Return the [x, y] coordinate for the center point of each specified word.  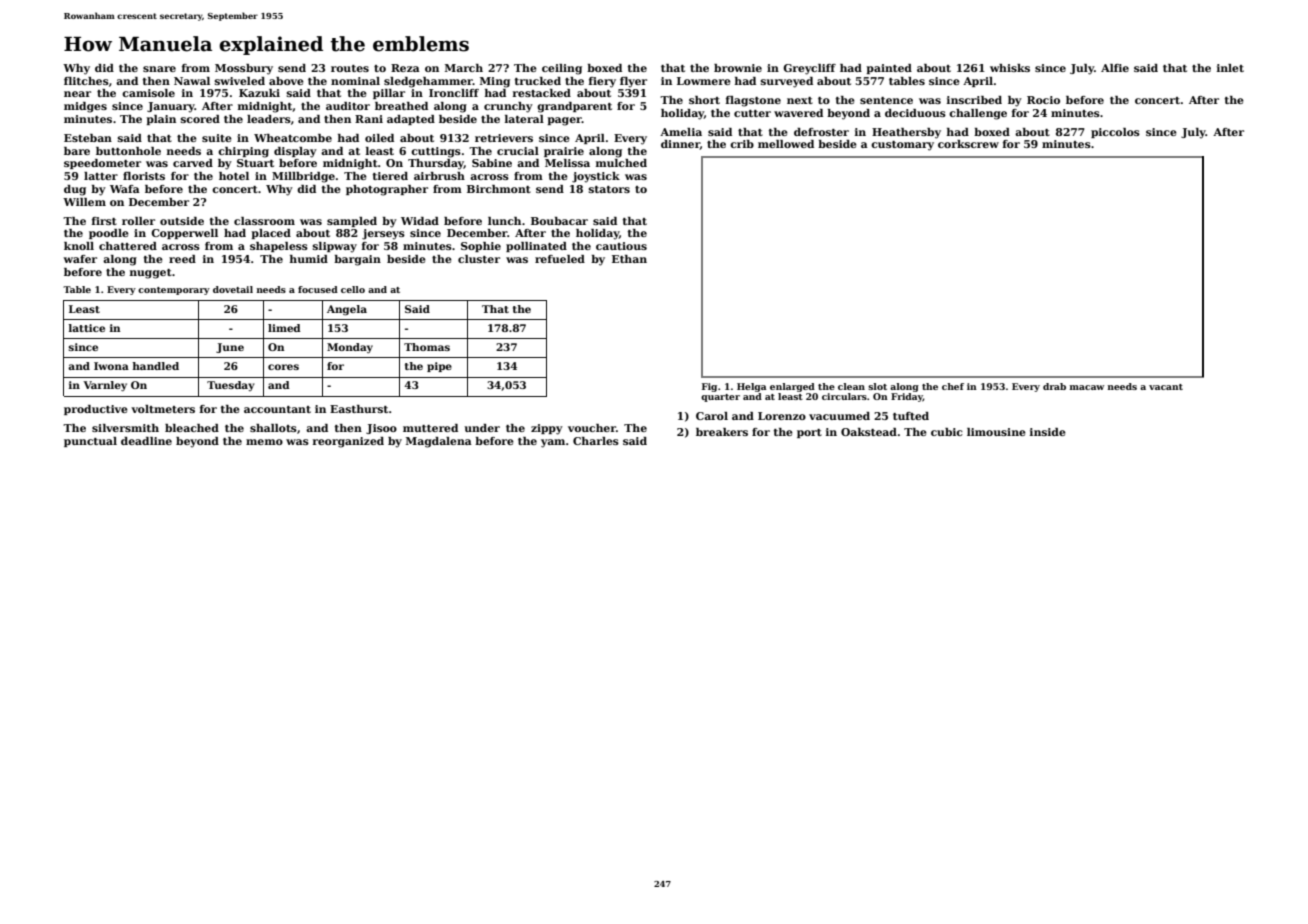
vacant [1166, 387]
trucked [537, 81]
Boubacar [559, 221]
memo [264, 442]
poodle [109, 234]
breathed [401, 106]
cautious [621, 246]
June [230, 348]
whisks [1010, 68]
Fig [709, 387]
